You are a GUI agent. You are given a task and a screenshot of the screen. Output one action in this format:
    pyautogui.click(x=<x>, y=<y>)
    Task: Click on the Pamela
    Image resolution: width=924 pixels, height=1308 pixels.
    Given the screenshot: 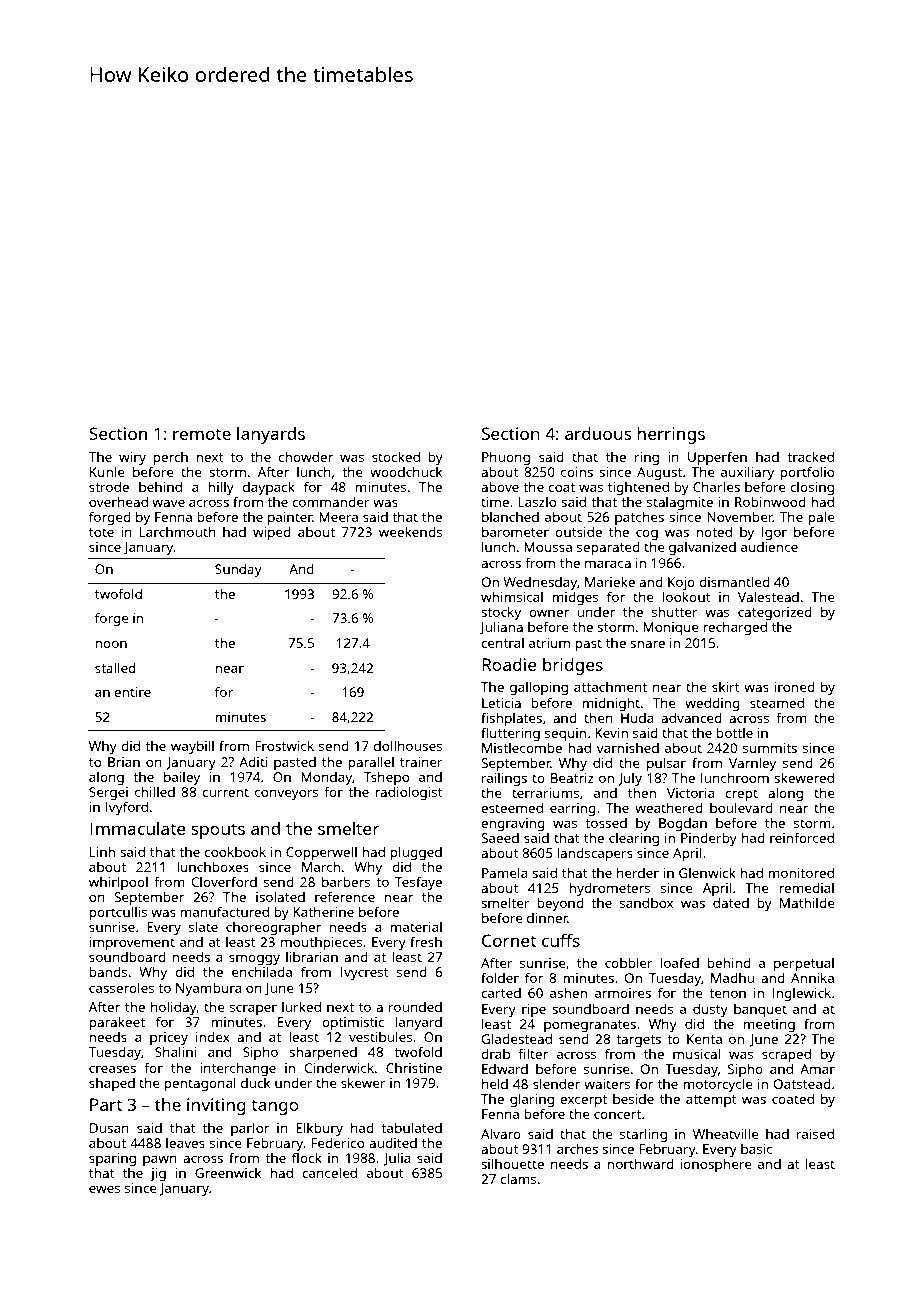 What is the action you would take?
    pyautogui.click(x=505, y=872)
